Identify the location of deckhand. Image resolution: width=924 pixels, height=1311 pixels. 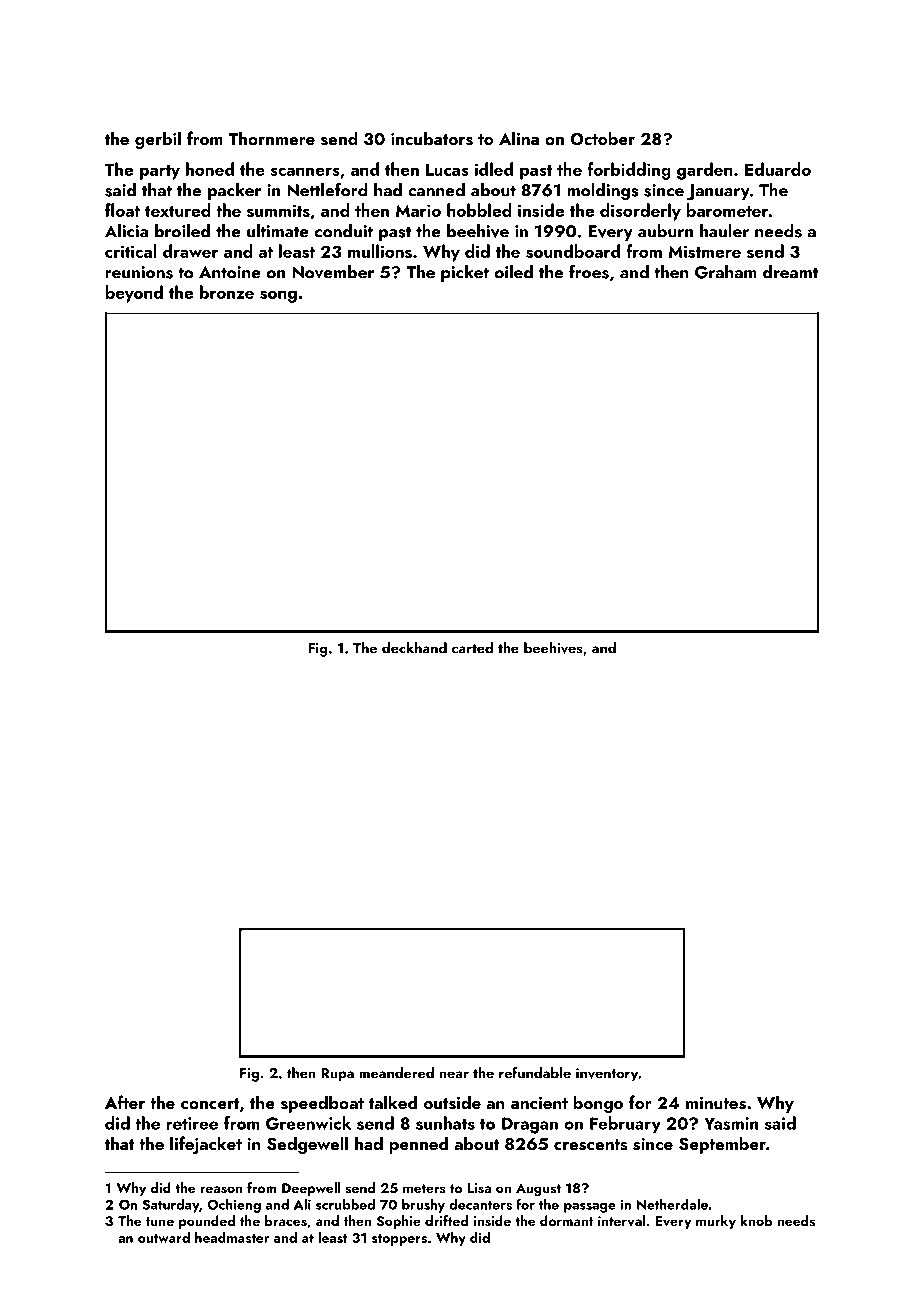
(414, 648).
